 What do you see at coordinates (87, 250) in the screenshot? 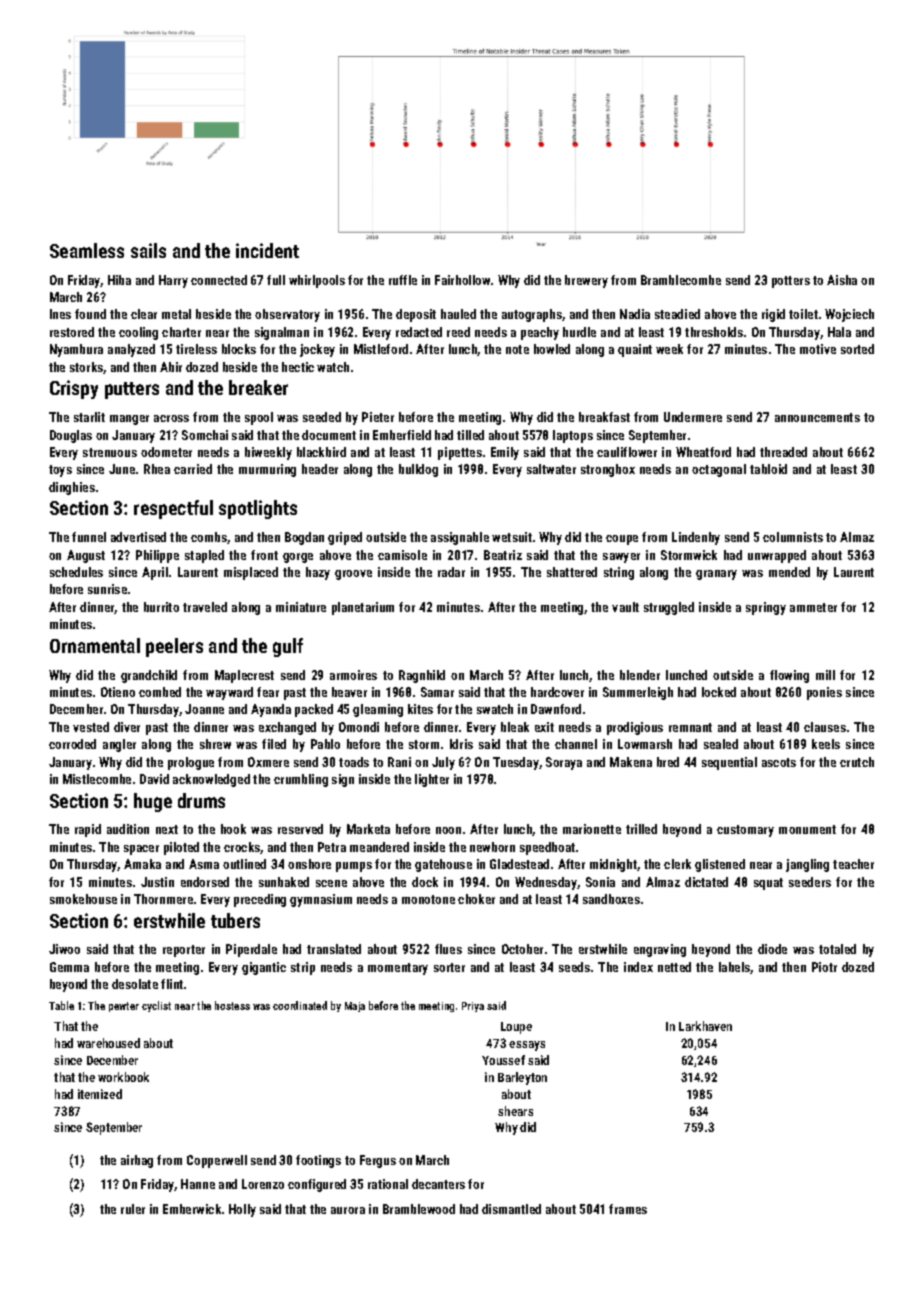
I see `Seamless` at bounding box center [87, 250].
